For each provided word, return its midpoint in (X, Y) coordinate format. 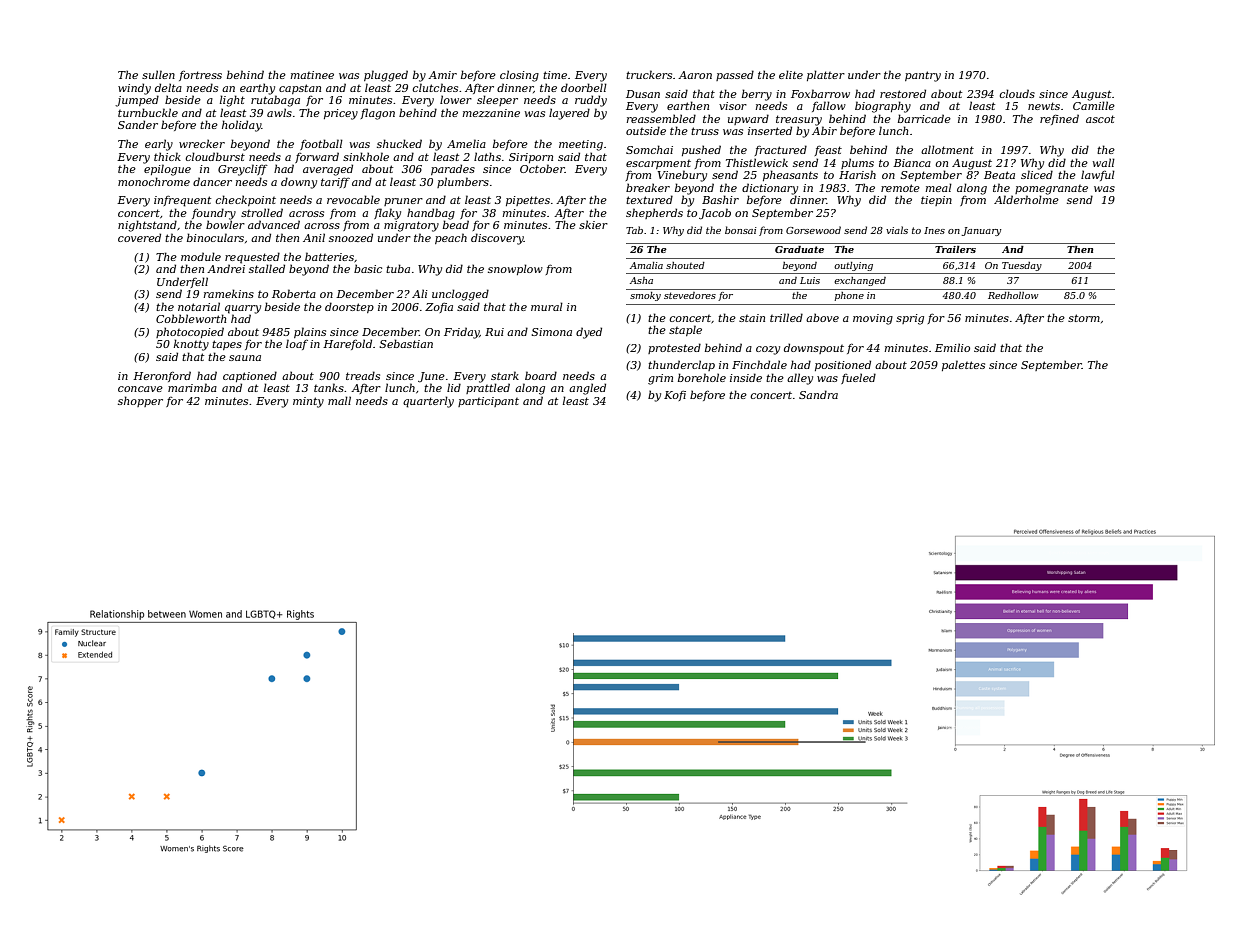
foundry (214, 214)
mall (339, 400)
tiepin (936, 201)
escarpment (658, 164)
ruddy (591, 101)
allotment (947, 149)
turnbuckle (148, 112)
